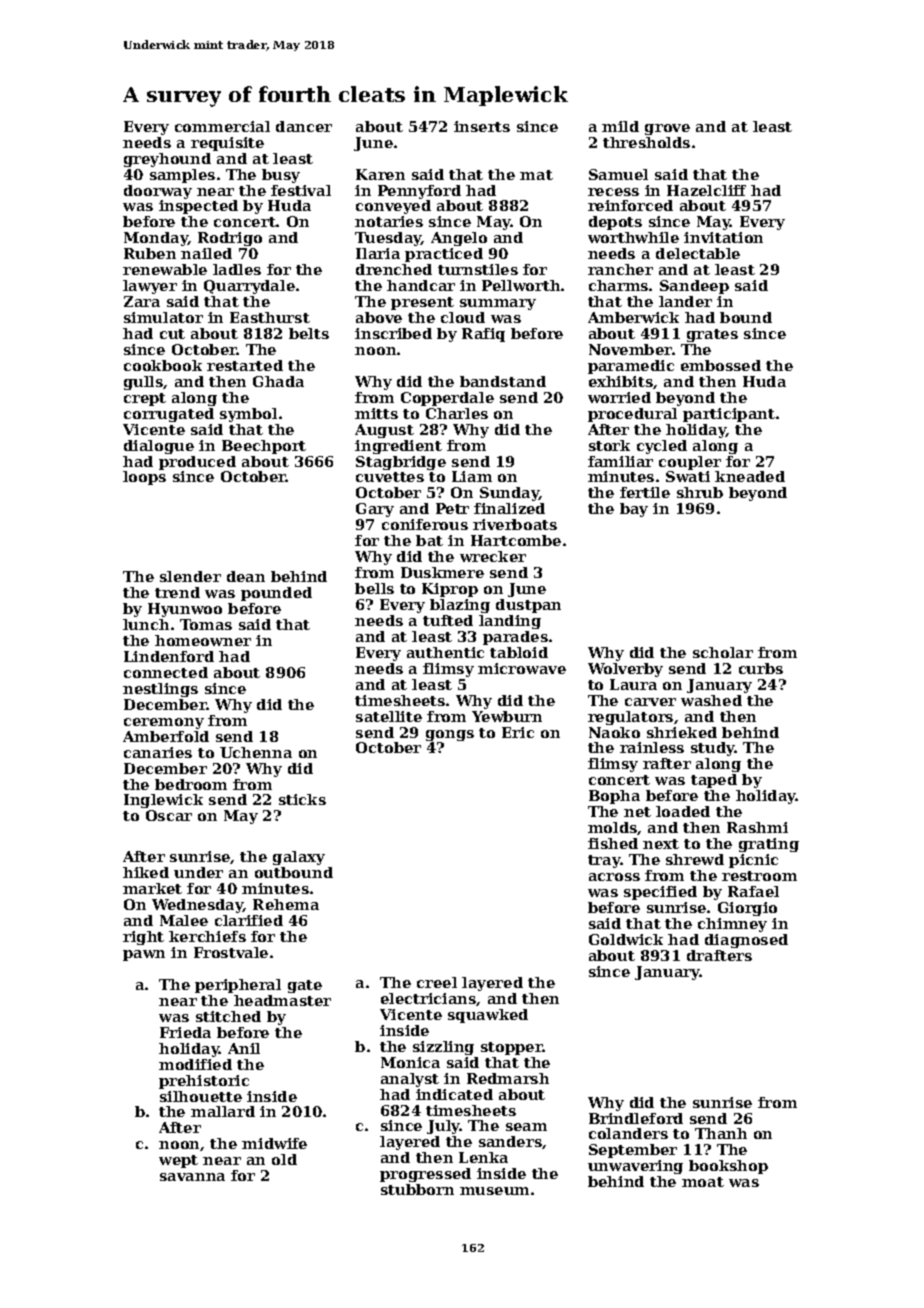  What do you see at coordinates (274, 1143) in the screenshot?
I see `midwife` at bounding box center [274, 1143].
